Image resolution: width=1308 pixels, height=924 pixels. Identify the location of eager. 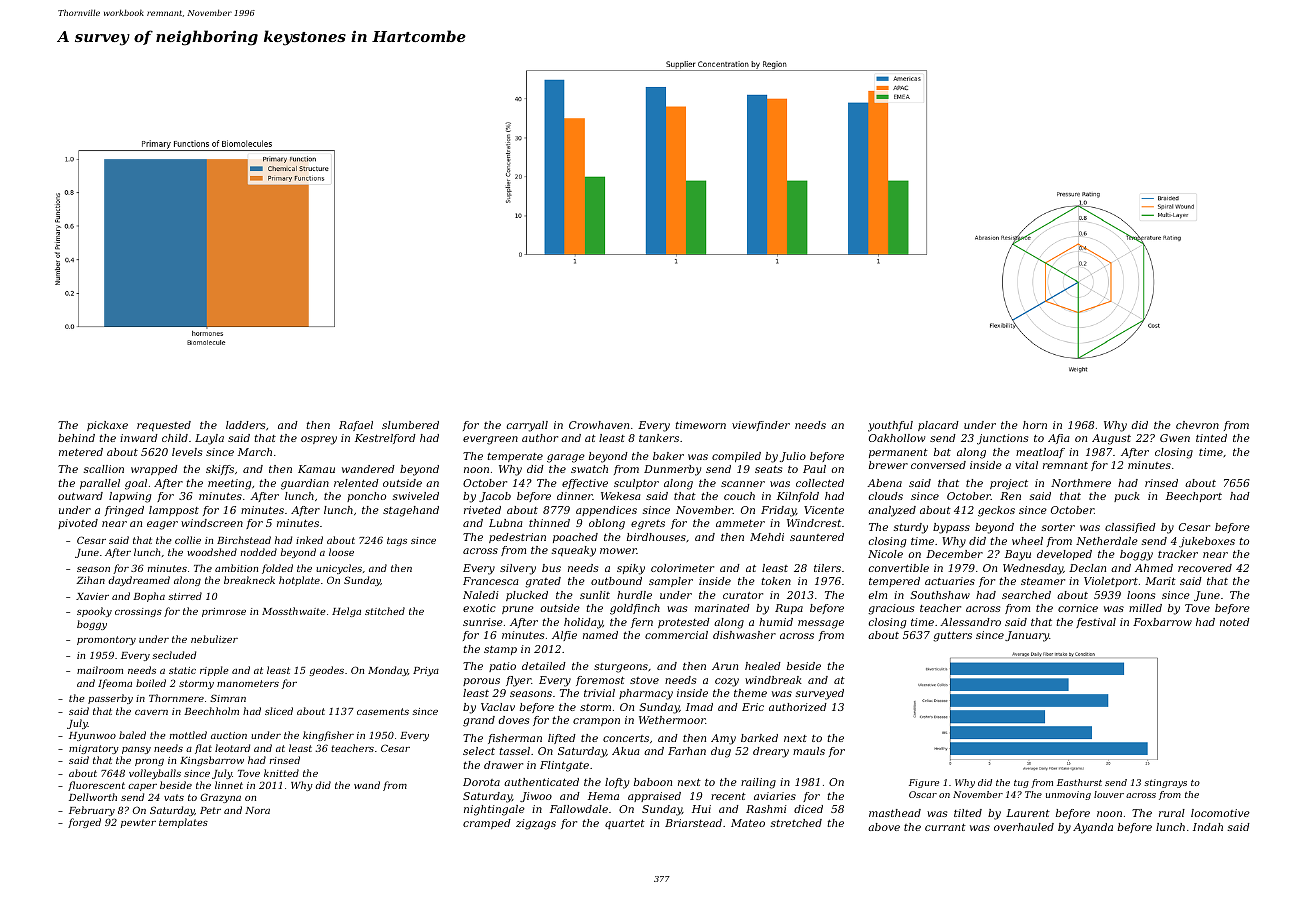
(162, 525).
